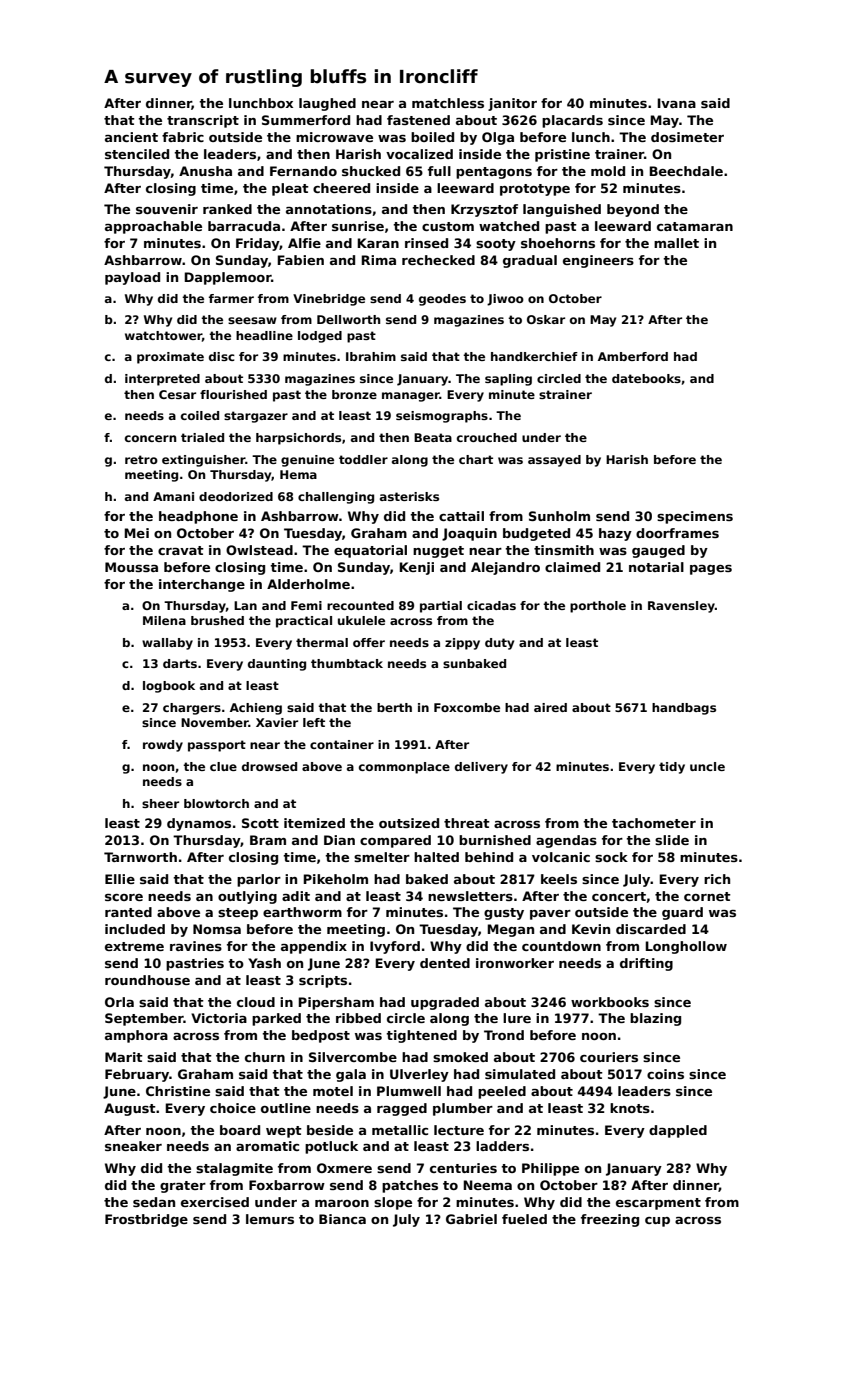  I want to click on Moussa, so click(131, 567).
